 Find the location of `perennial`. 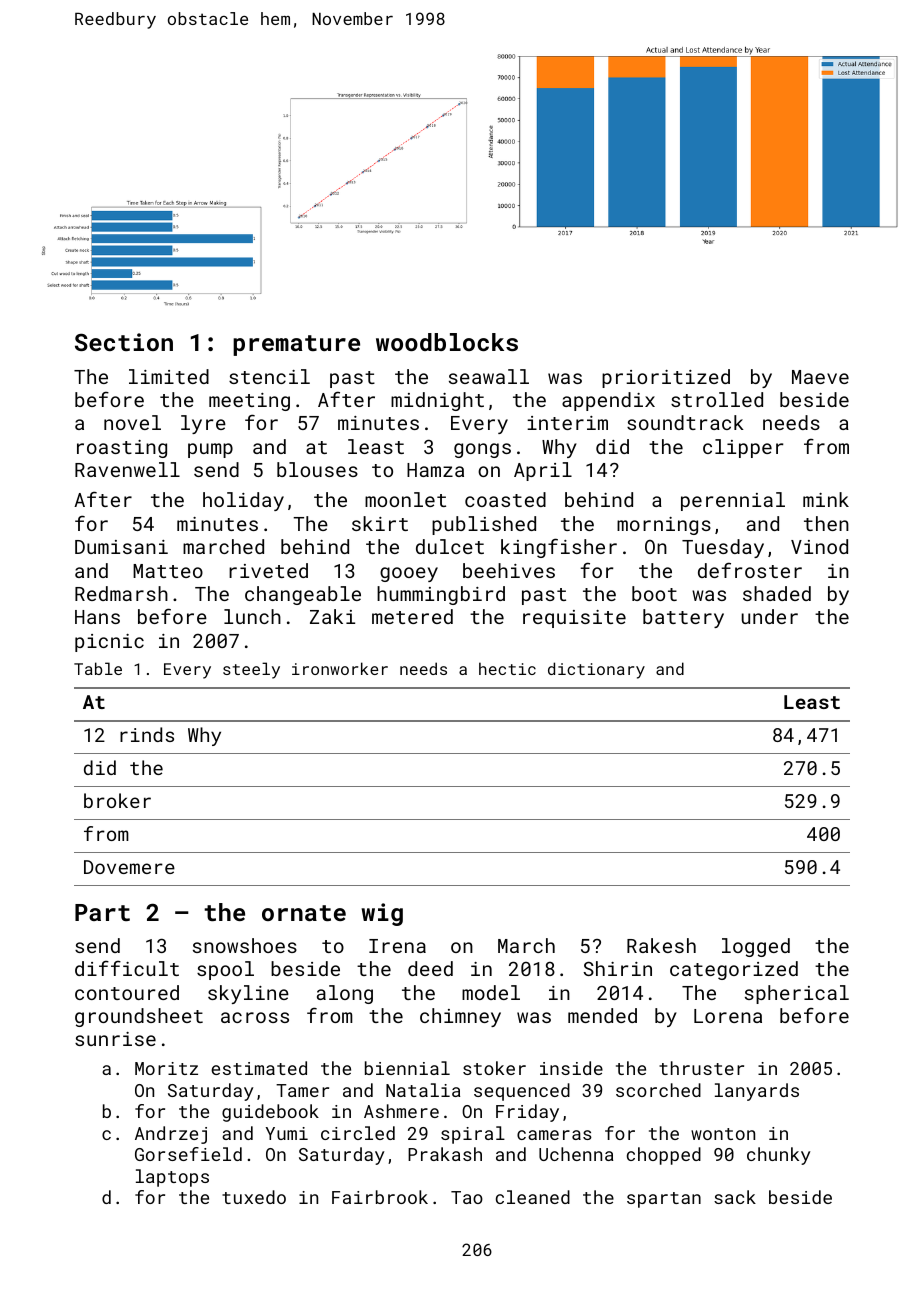

perennial is located at coordinates (733, 501).
